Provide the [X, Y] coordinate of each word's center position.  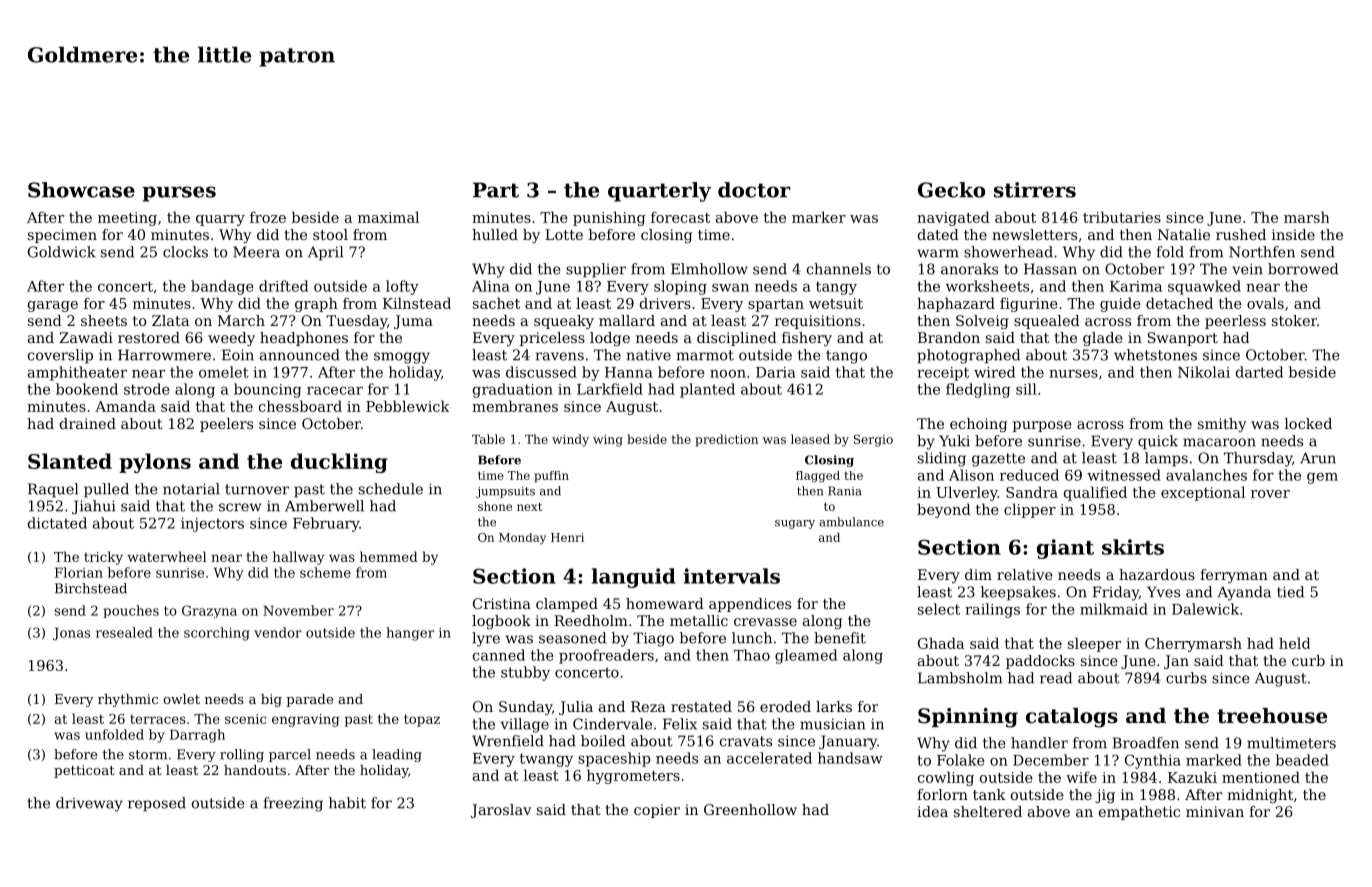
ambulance [851, 522]
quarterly [659, 192]
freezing [293, 804]
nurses [1073, 374]
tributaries [1122, 217]
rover [1270, 494]
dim [978, 574]
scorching [217, 634]
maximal [388, 217]
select [939, 609]
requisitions [818, 322]
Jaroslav [501, 811]
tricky [103, 558]
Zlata [170, 320]
